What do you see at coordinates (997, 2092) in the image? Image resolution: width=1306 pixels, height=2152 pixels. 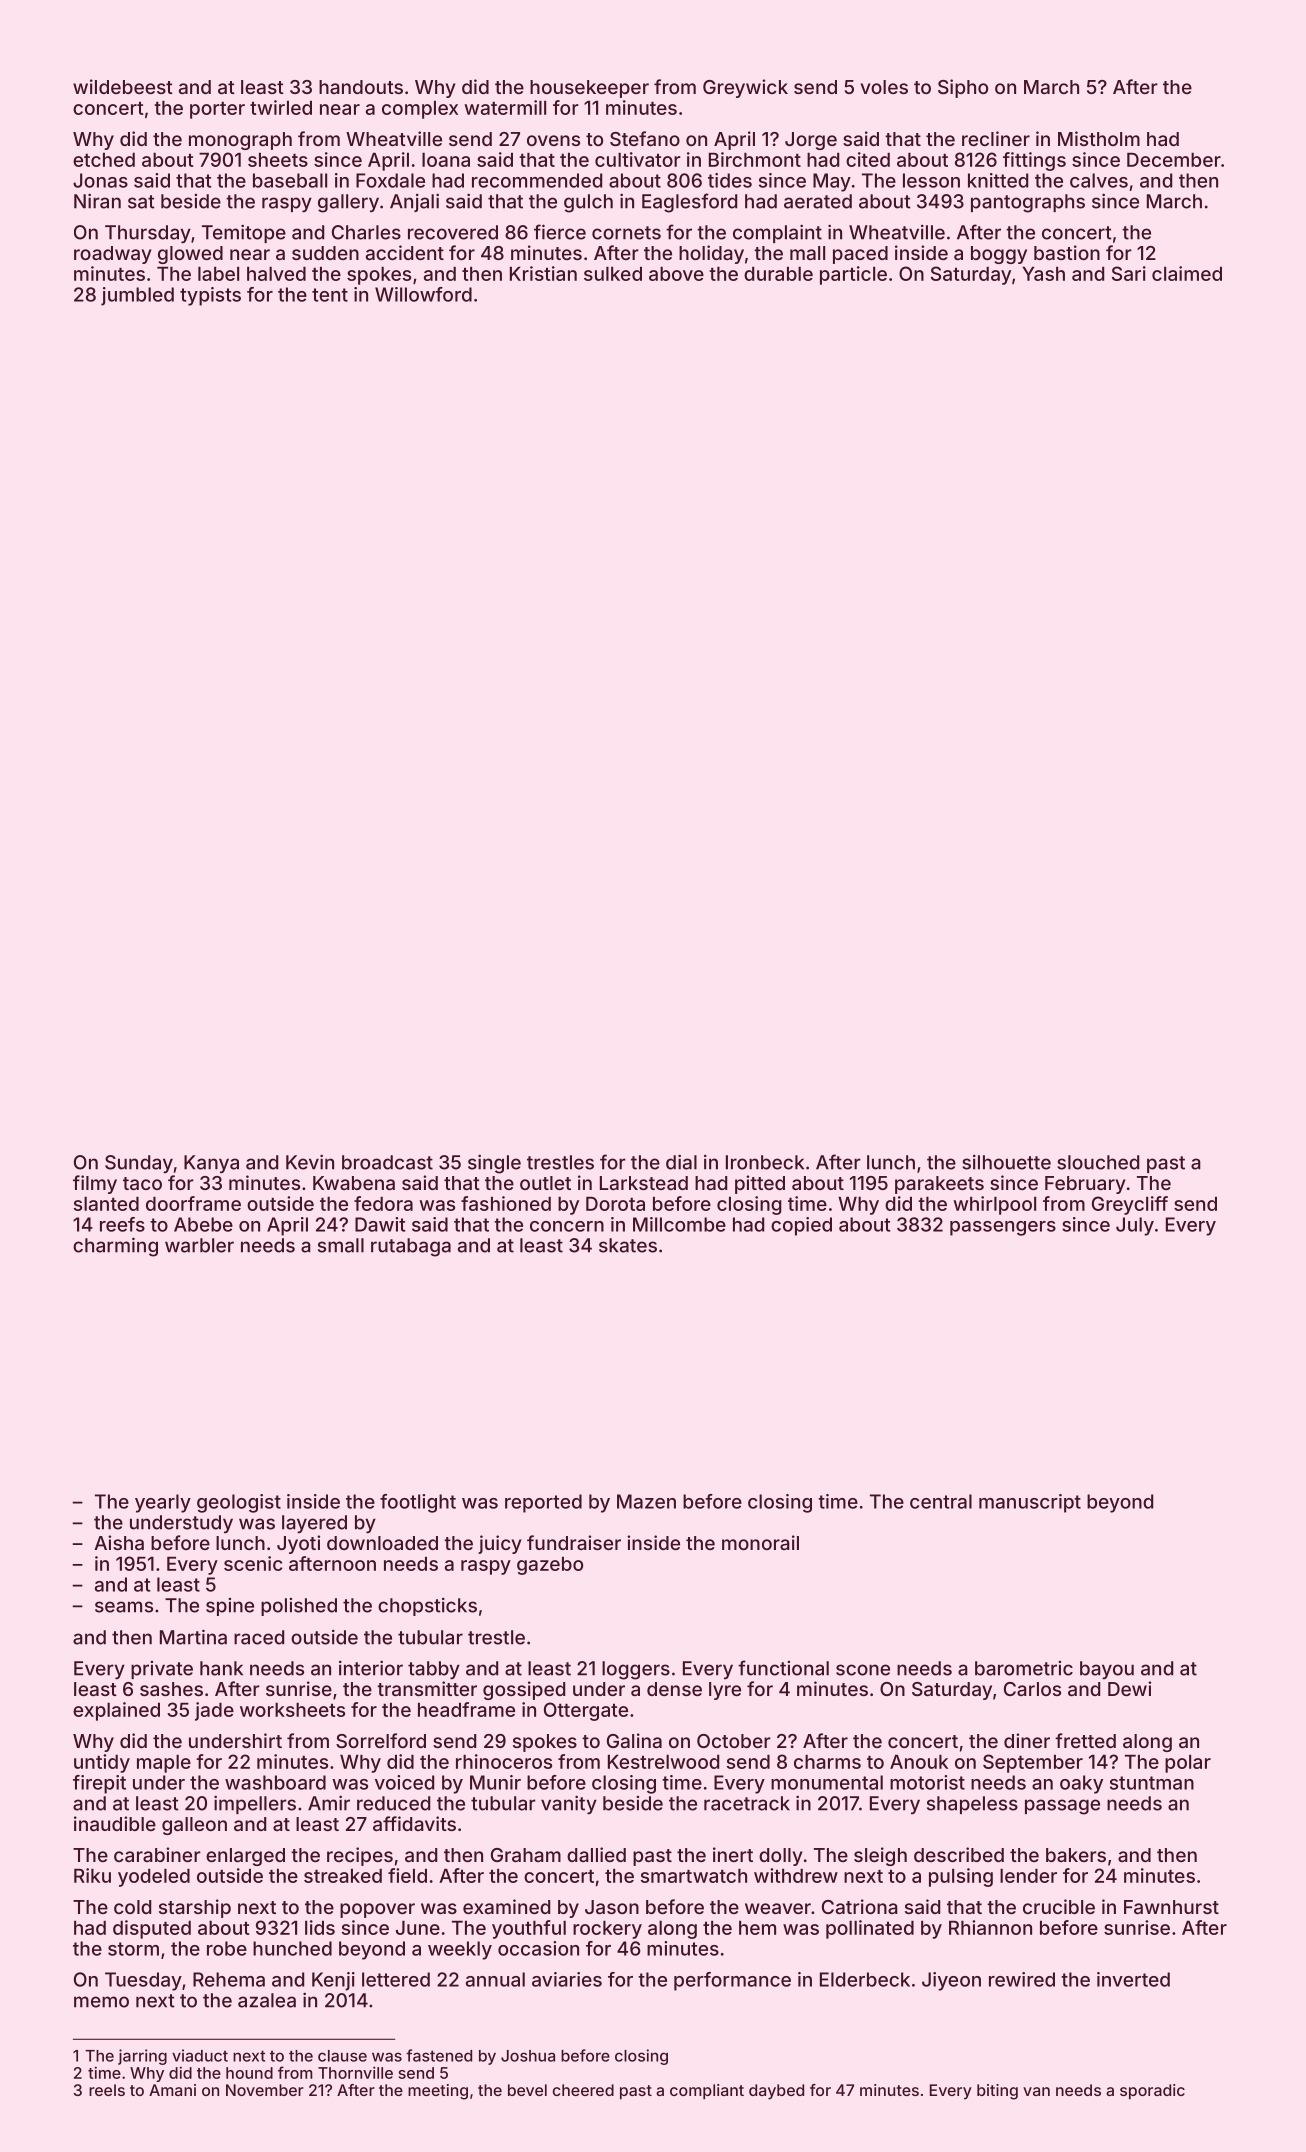 I see `biting` at bounding box center [997, 2092].
